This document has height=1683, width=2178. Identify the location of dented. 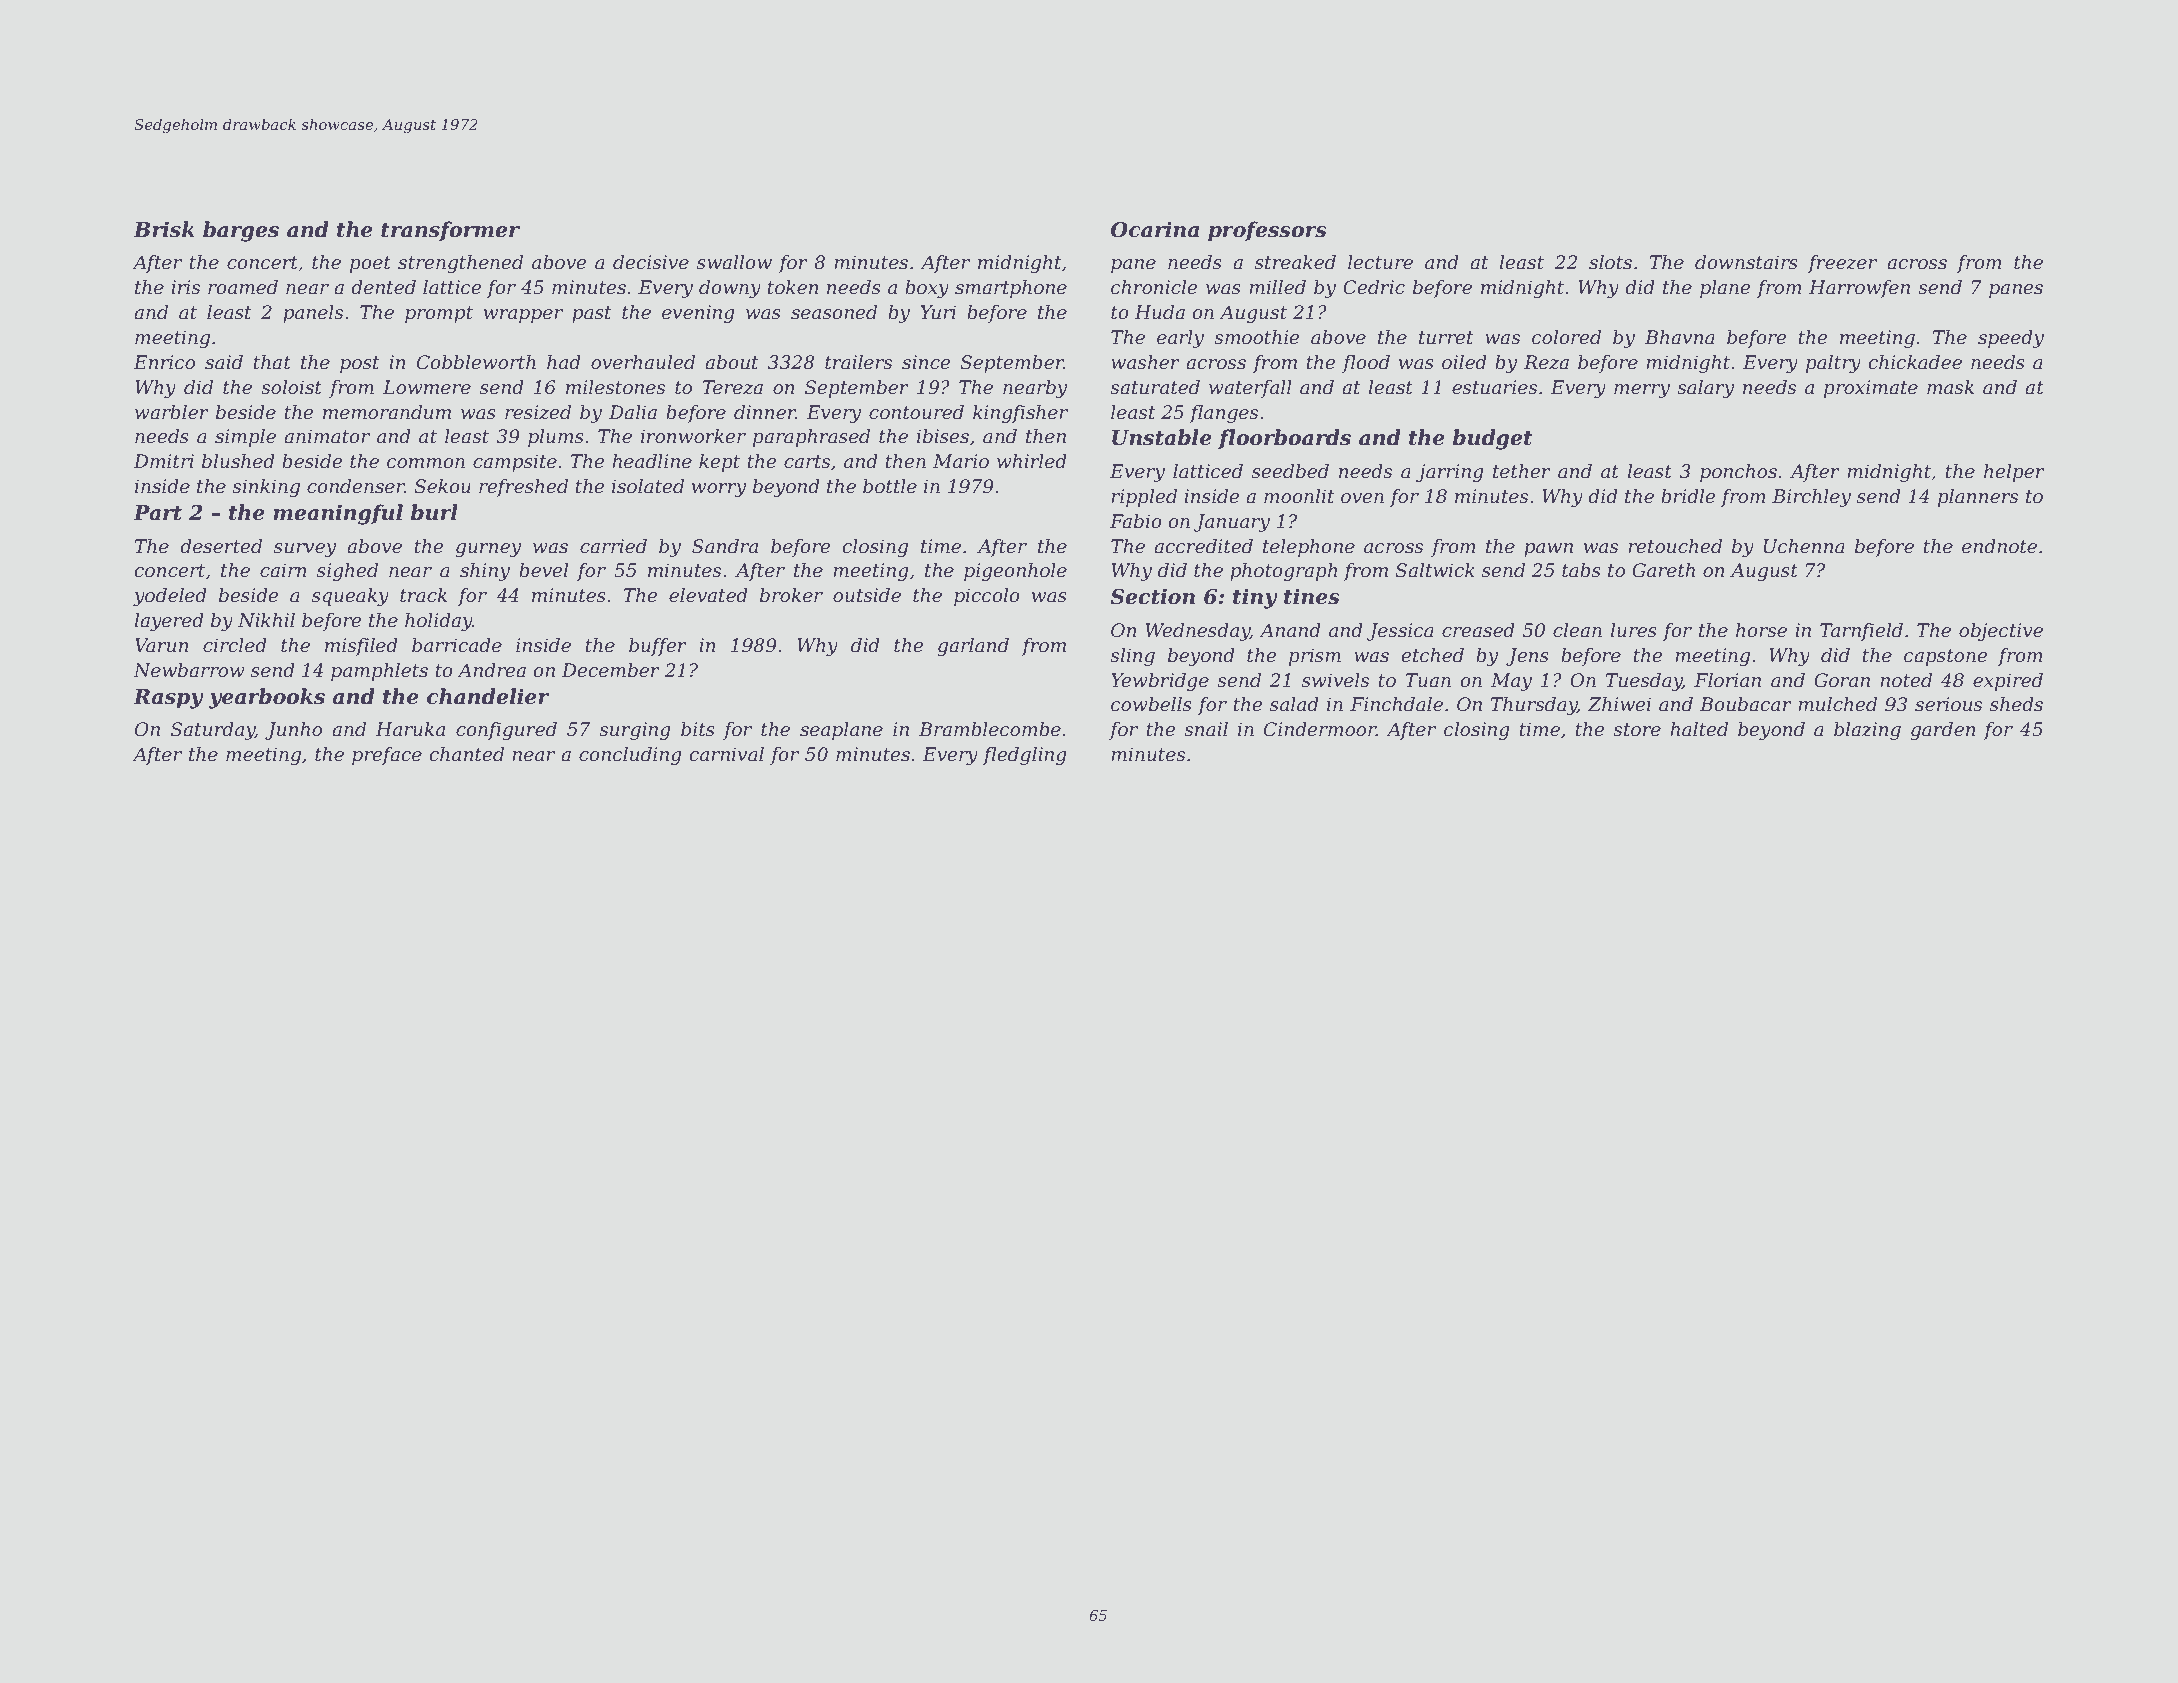
(383, 287).
